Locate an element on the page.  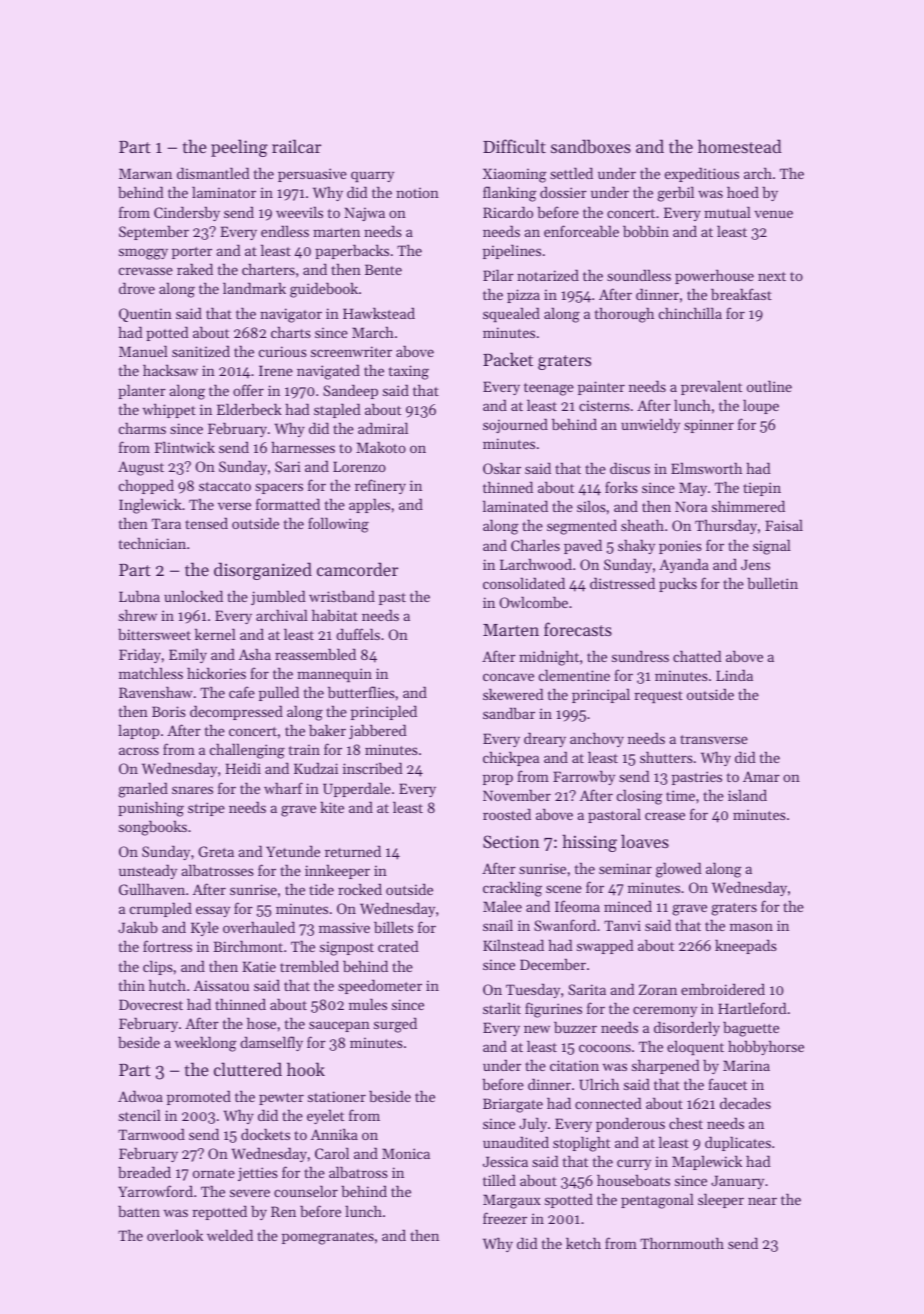
pomegranates is located at coordinates (328, 1238).
